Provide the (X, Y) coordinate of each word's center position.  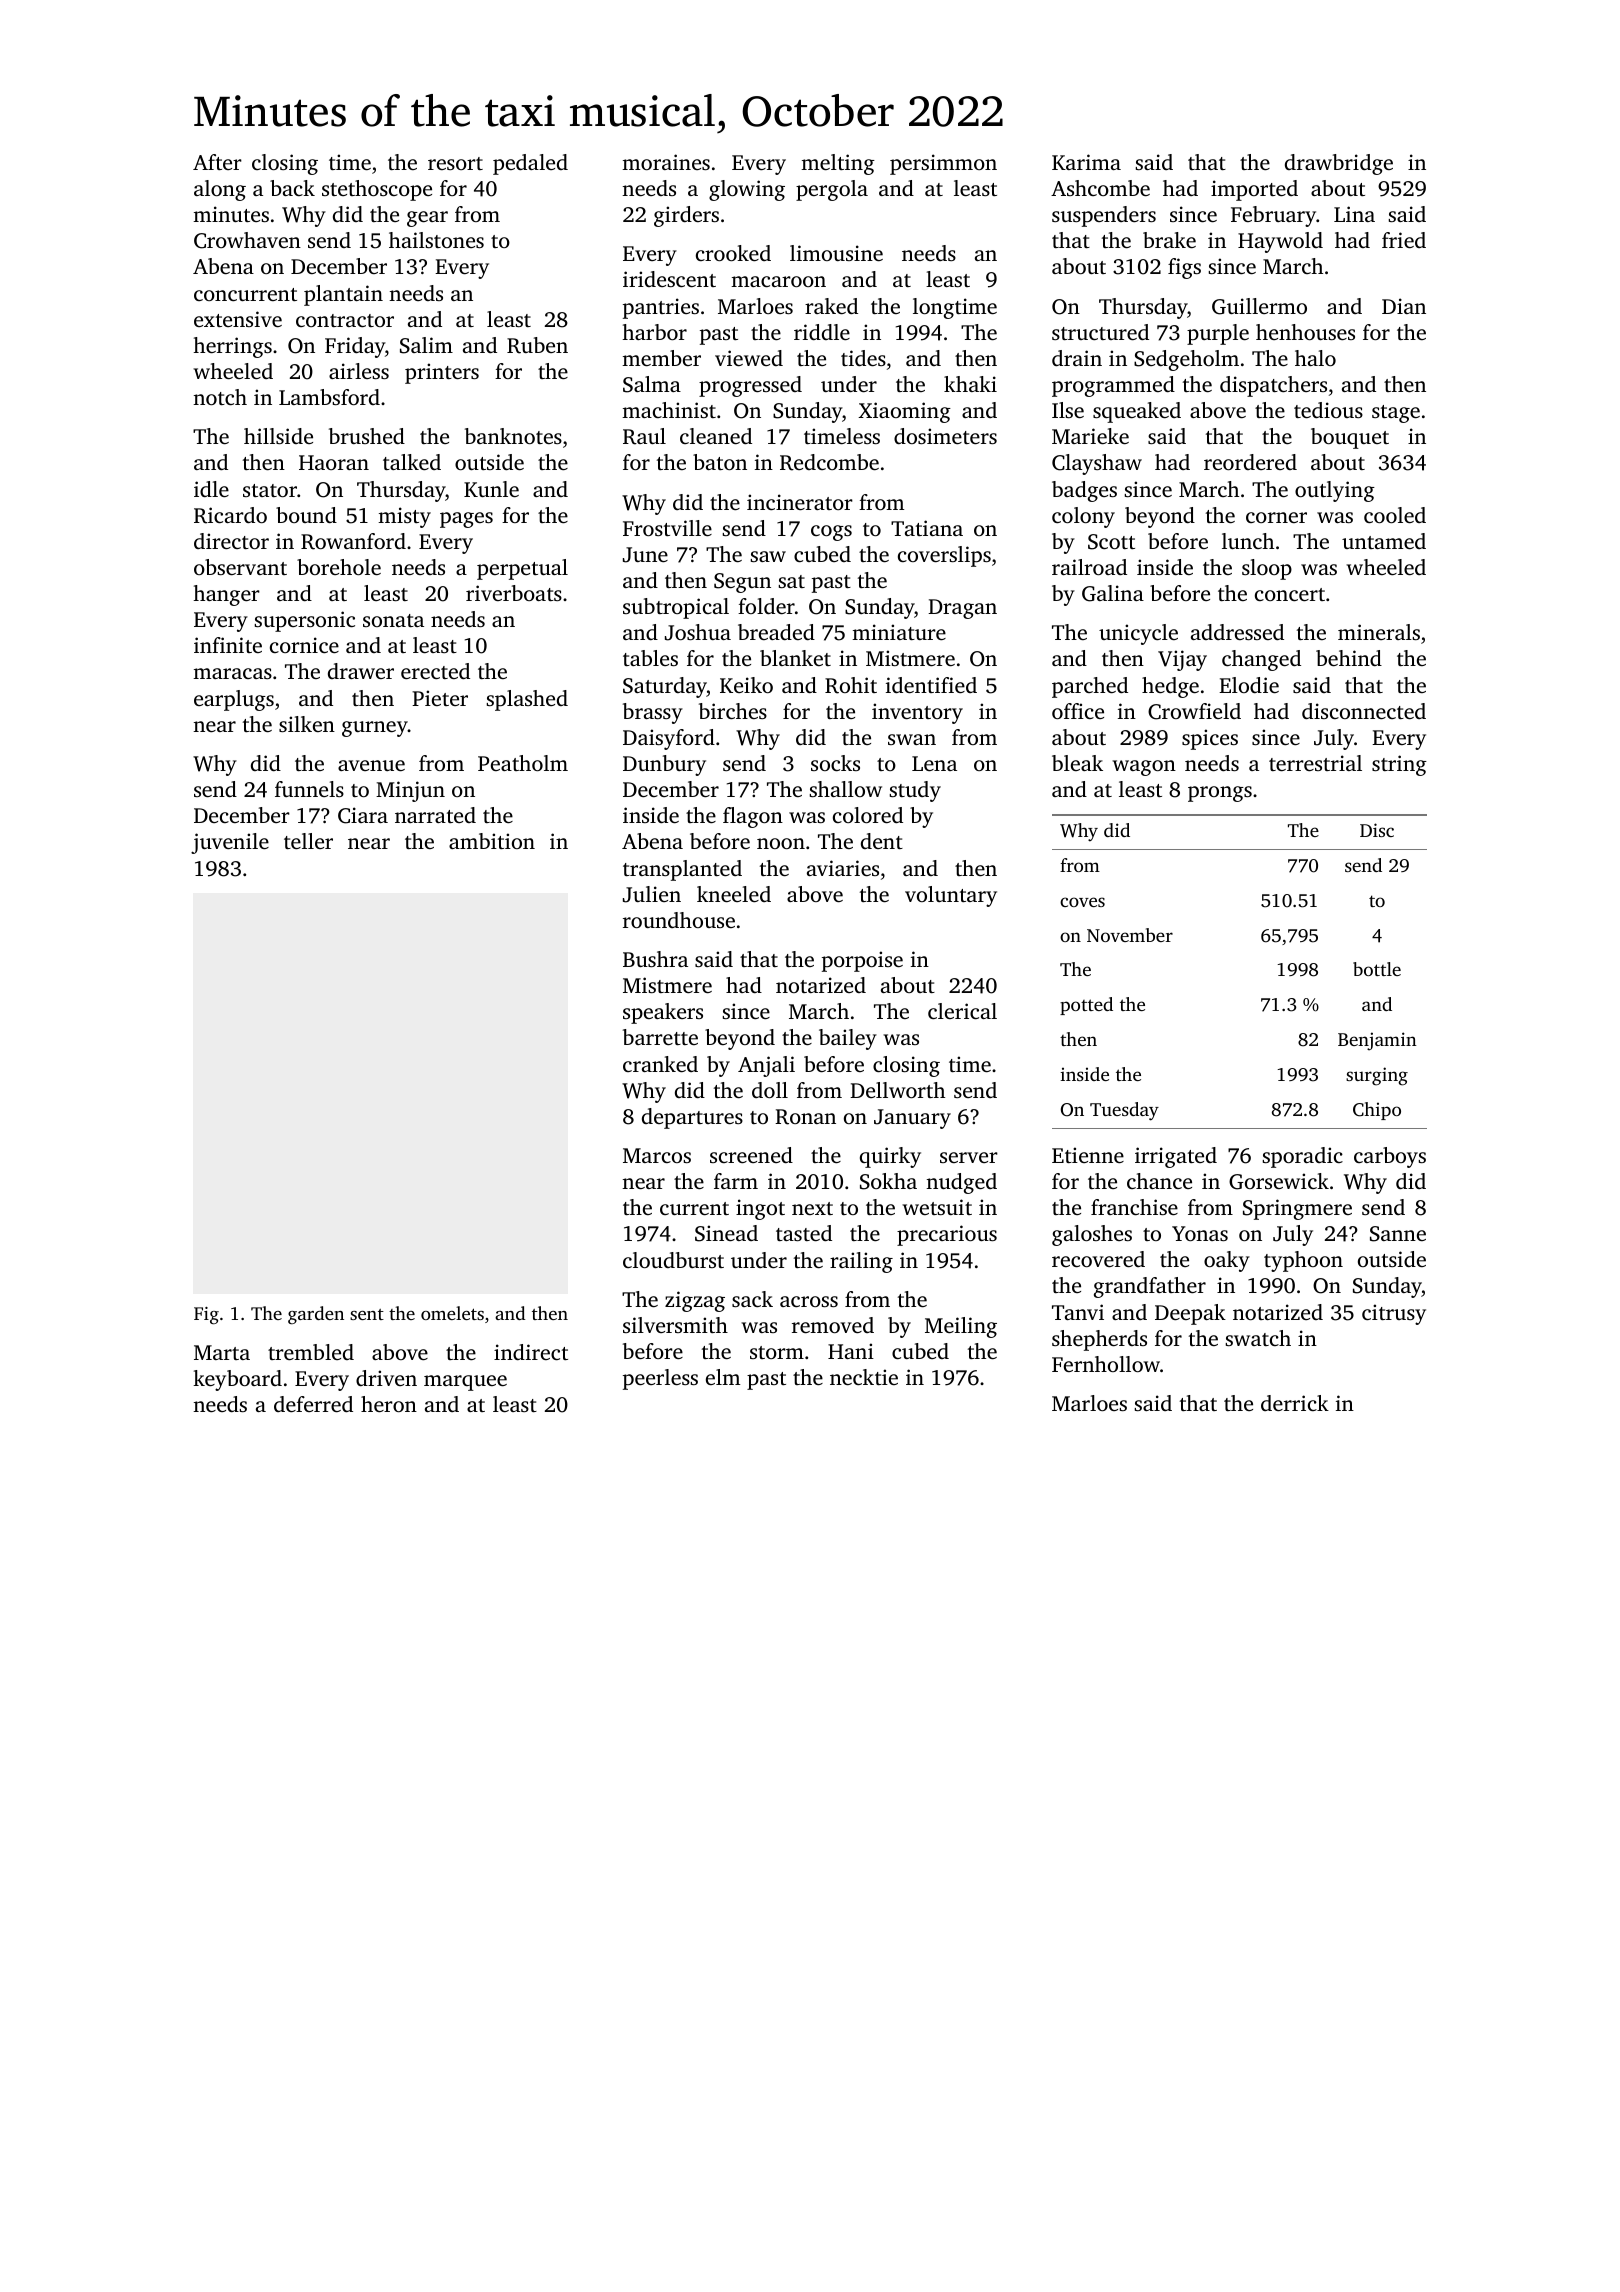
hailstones (436, 240)
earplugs (234, 700)
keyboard (237, 1380)
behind (1349, 658)
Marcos (657, 1155)
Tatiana (927, 528)
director (231, 541)
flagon (753, 817)
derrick (1295, 1403)
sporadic (1302, 1157)
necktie (864, 1377)
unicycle (1138, 634)
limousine (836, 253)
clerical (962, 1011)
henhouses (1305, 332)
